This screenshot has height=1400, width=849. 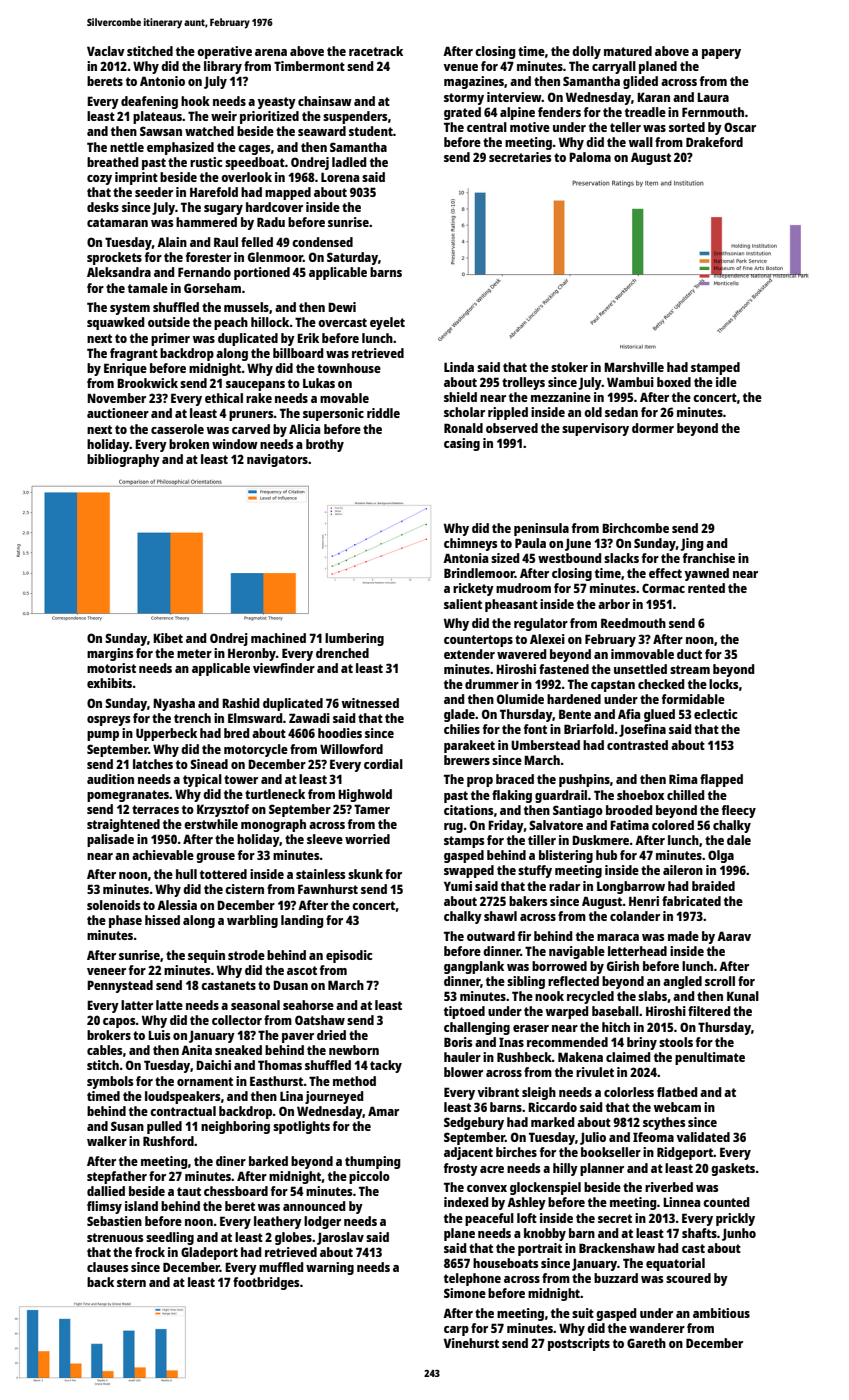 What do you see at coordinates (739, 840) in the screenshot?
I see `dale` at bounding box center [739, 840].
